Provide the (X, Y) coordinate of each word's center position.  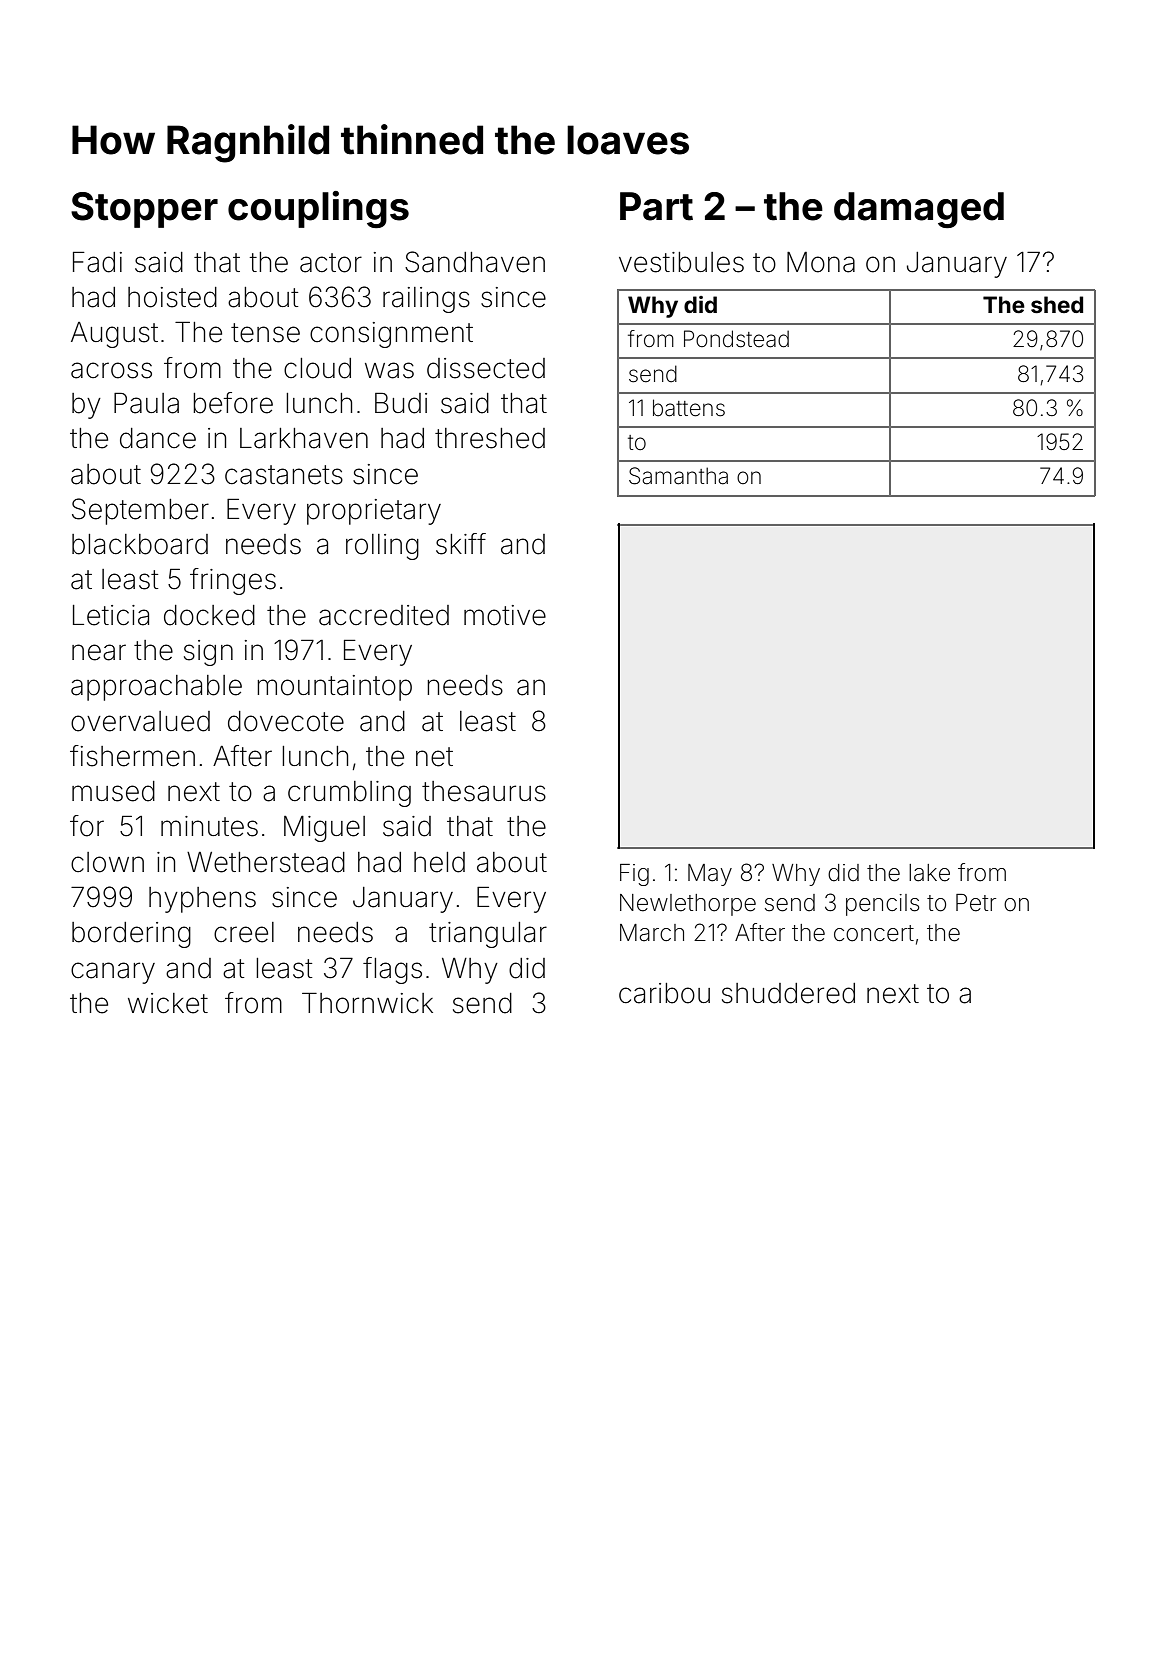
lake (929, 873)
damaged (919, 210)
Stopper (144, 210)
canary (113, 973)
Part (656, 206)
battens (689, 408)
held (439, 862)
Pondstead (736, 339)
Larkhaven (304, 438)
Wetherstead (266, 862)
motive (505, 615)
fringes (233, 581)
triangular (488, 935)
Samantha (678, 476)
